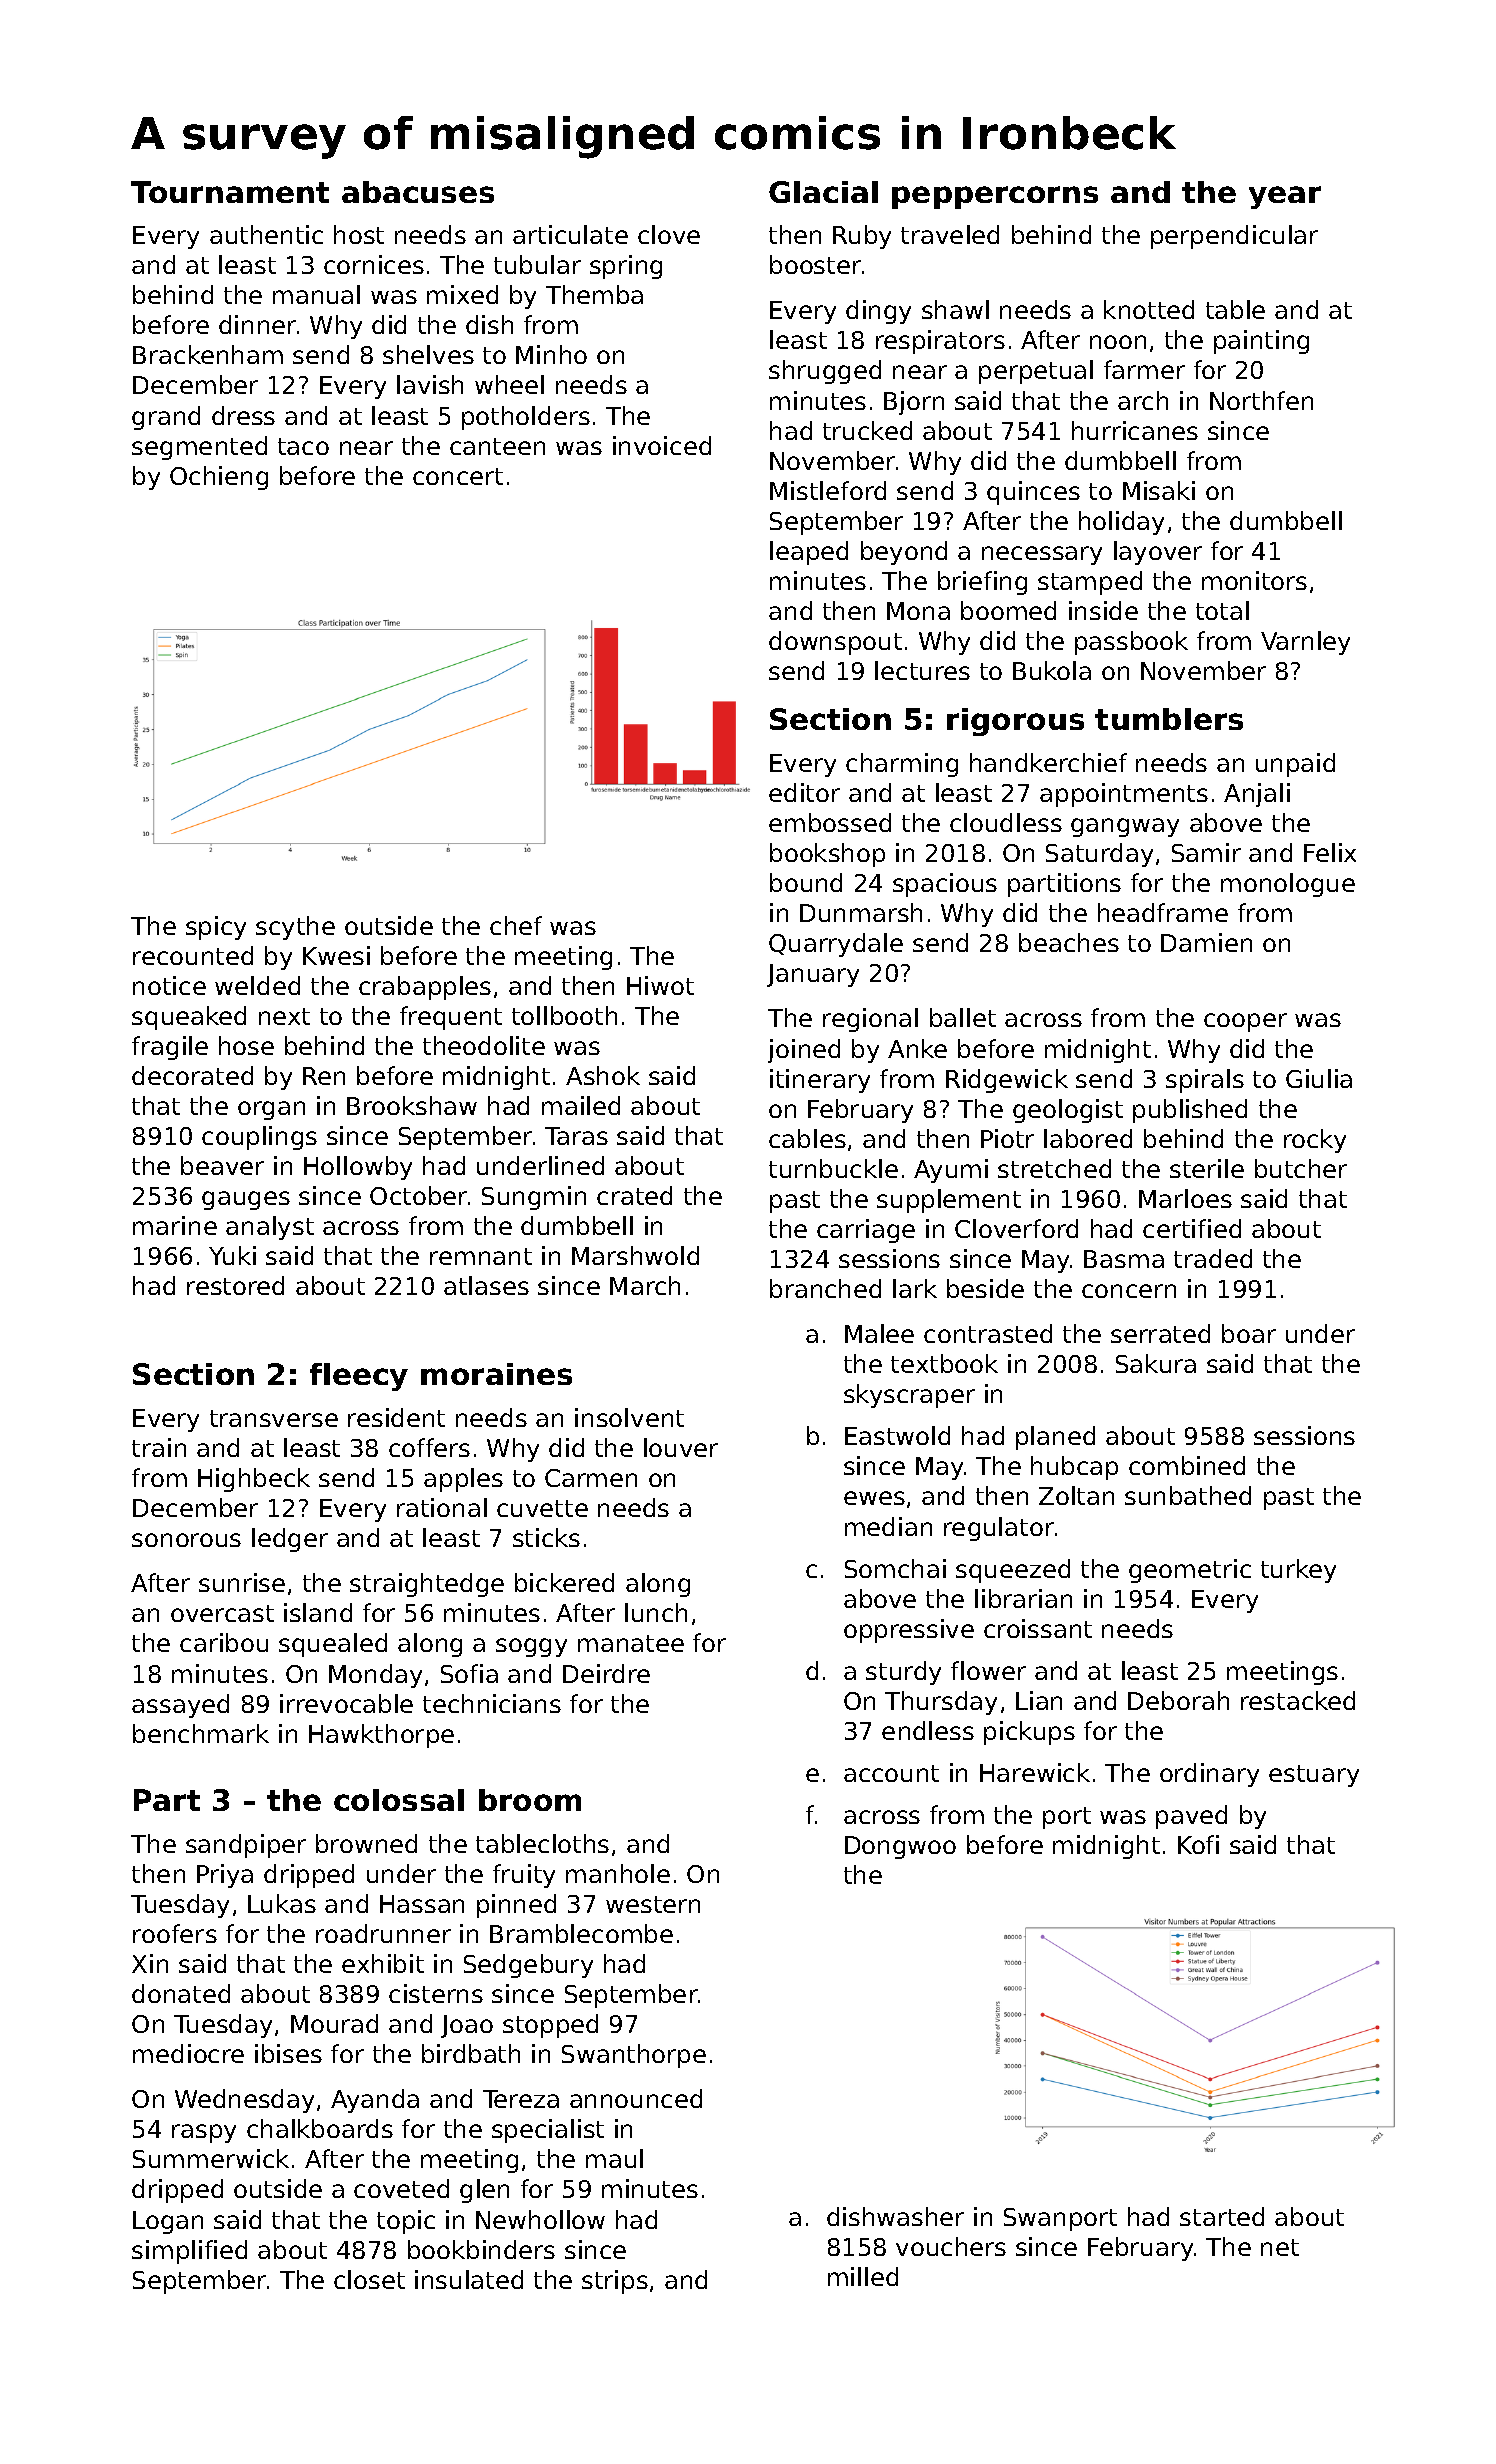 The height and width of the screenshot is (2464, 1496). I want to click on published, so click(1190, 1111).
